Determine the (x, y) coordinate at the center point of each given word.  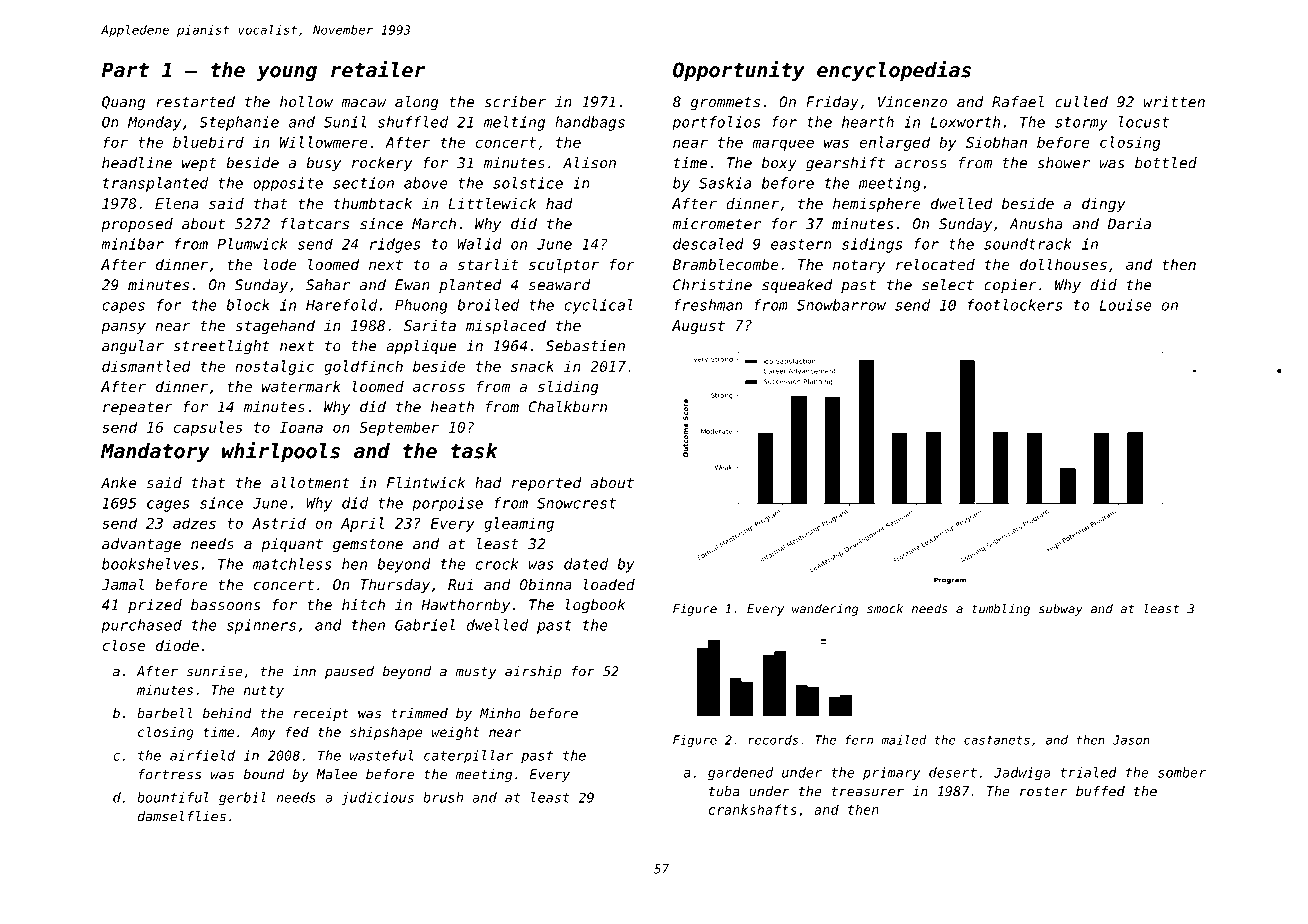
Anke (119, 483)
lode (280, 264)
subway (1061, 610)
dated (586, 564)
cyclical (598, 306)
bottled (1166, 163)
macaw (363, 103)
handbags (590, 123)
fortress (170, 774)
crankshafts (753, 809)
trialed (1088, 772)
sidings (872, 245)
